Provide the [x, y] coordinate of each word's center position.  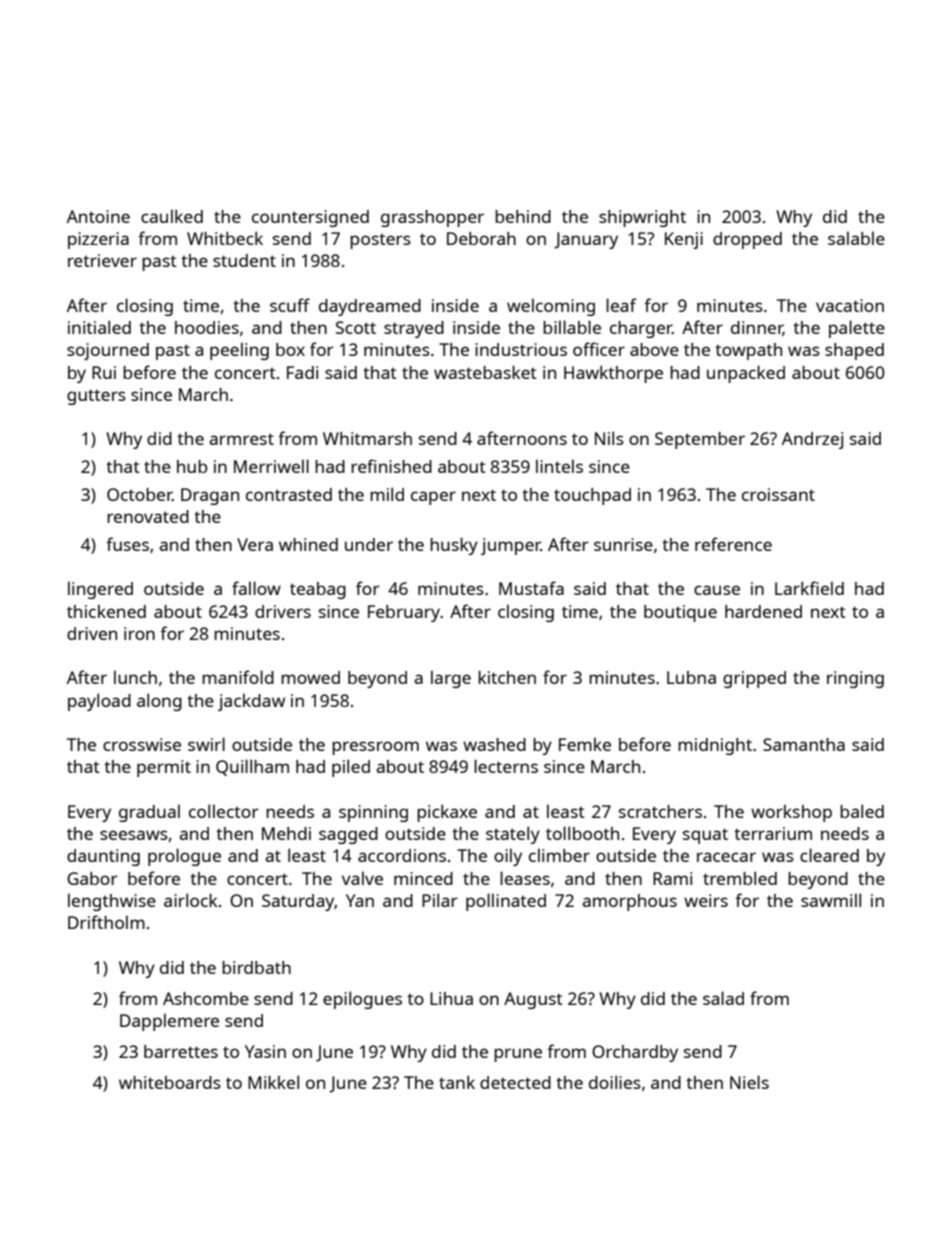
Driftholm [106, 922]
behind [523, 216]
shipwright [642, 218]
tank [457, 1082]
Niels [749, 1082]
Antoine [98, 216]
